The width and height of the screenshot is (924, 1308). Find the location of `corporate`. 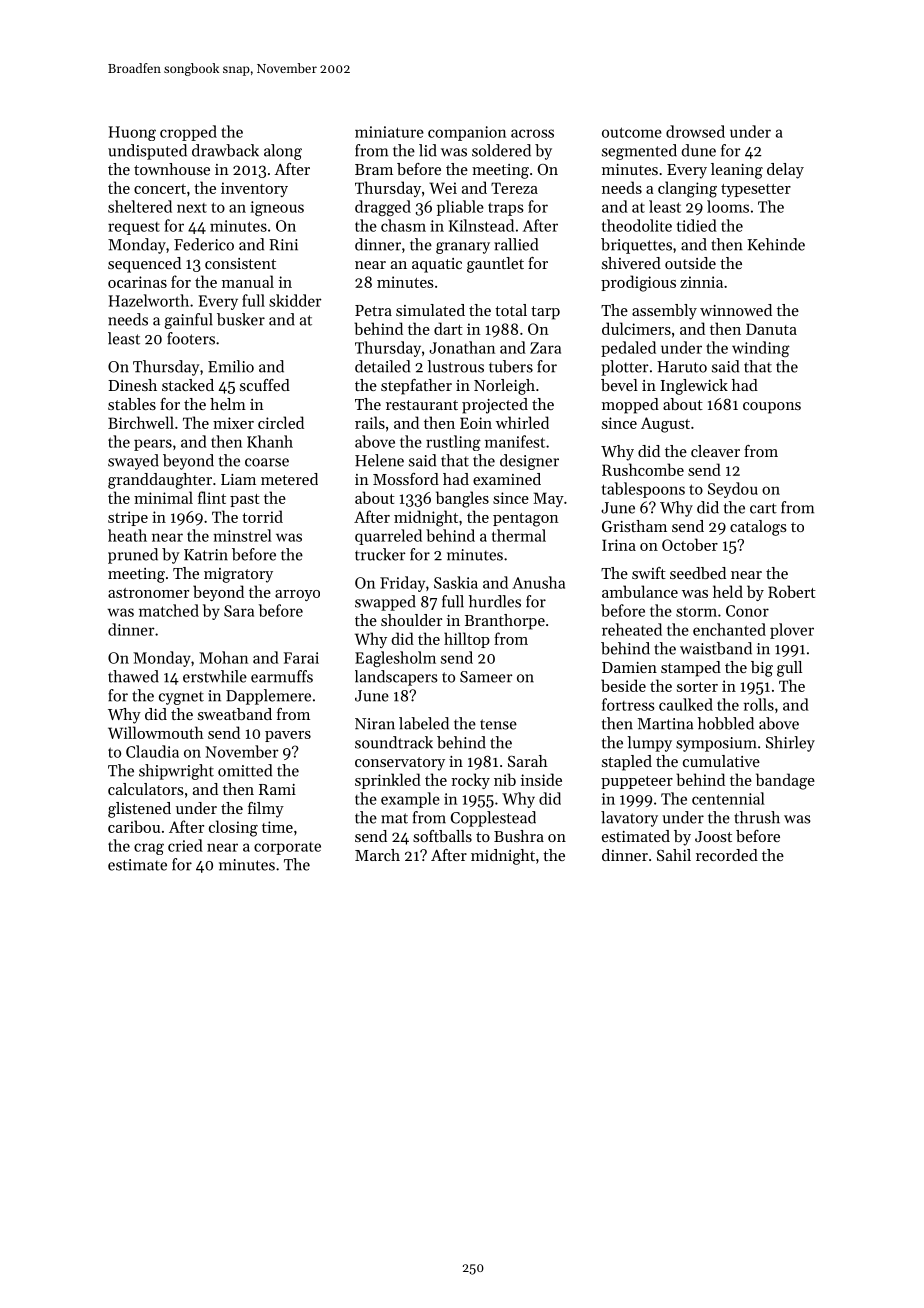

corporate is located at coordinates (287, 848).
